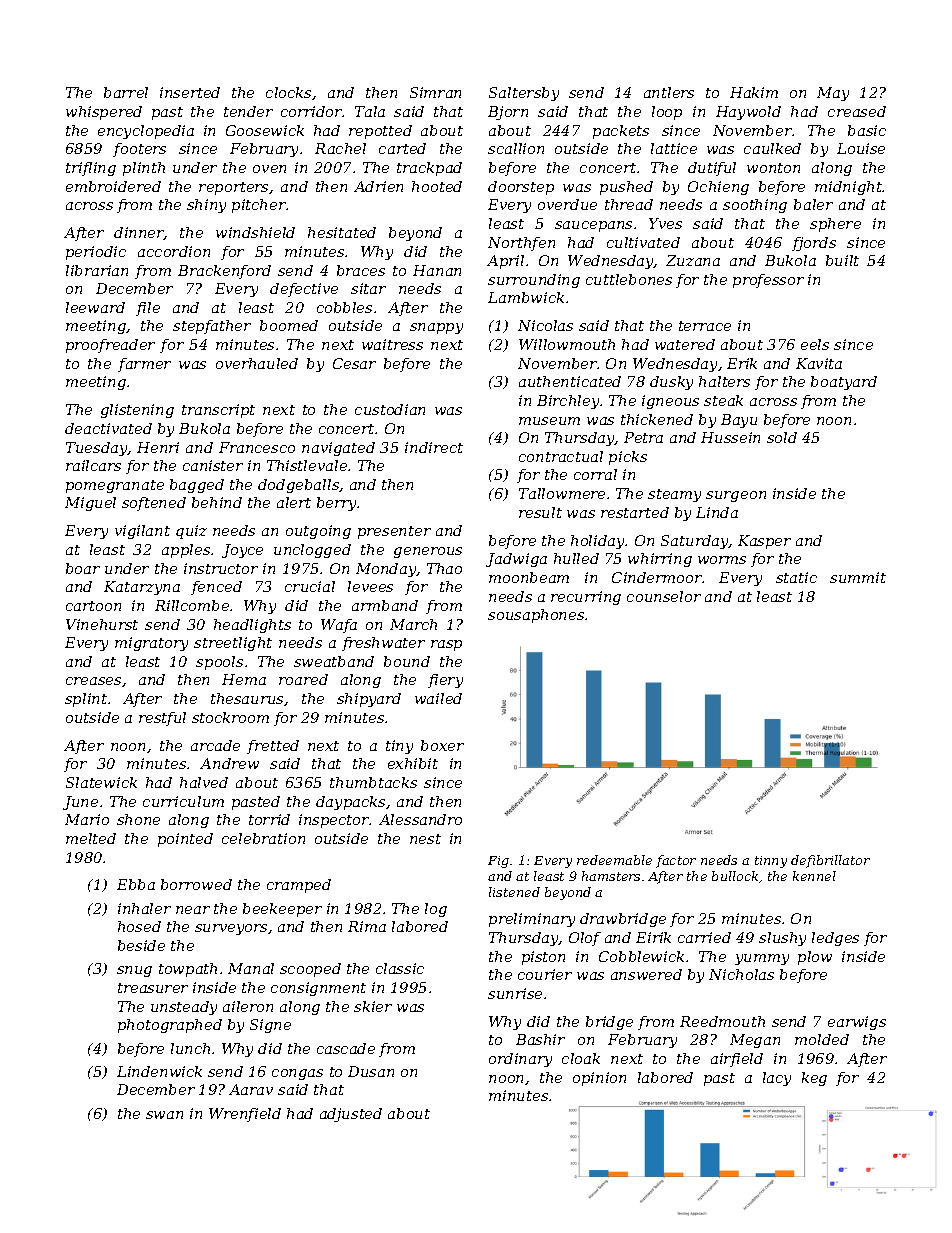 This screenshot has height=1233, width=952. I want to click on creased, so click(857, 111).
